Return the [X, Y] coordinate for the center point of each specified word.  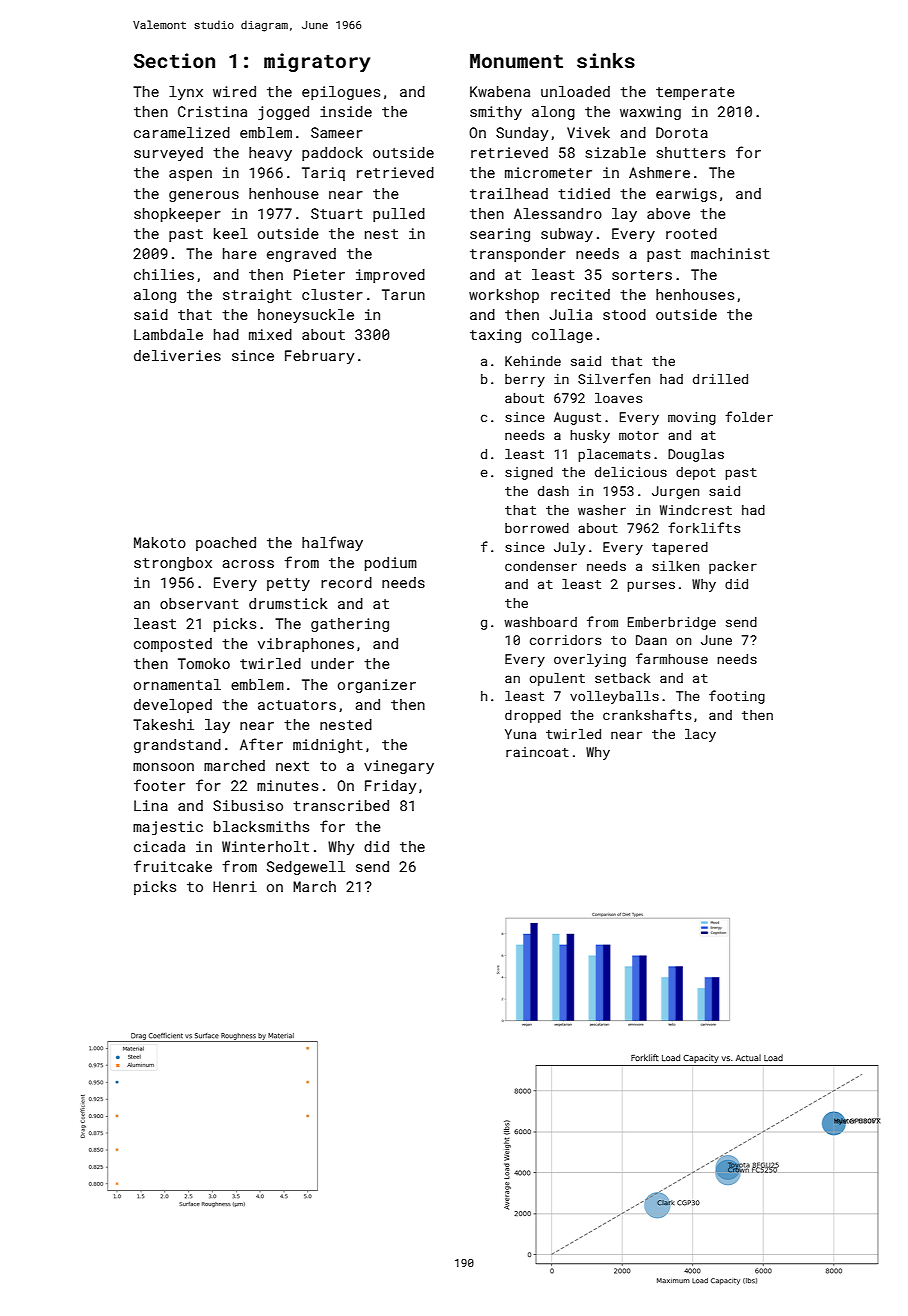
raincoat [537, 752]
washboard [540, 622]
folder [749, 416]
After [261, 744]
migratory [317, 62]
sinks [606, 60]
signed [529, 473]
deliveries [177, 355]
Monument [516, 61]
